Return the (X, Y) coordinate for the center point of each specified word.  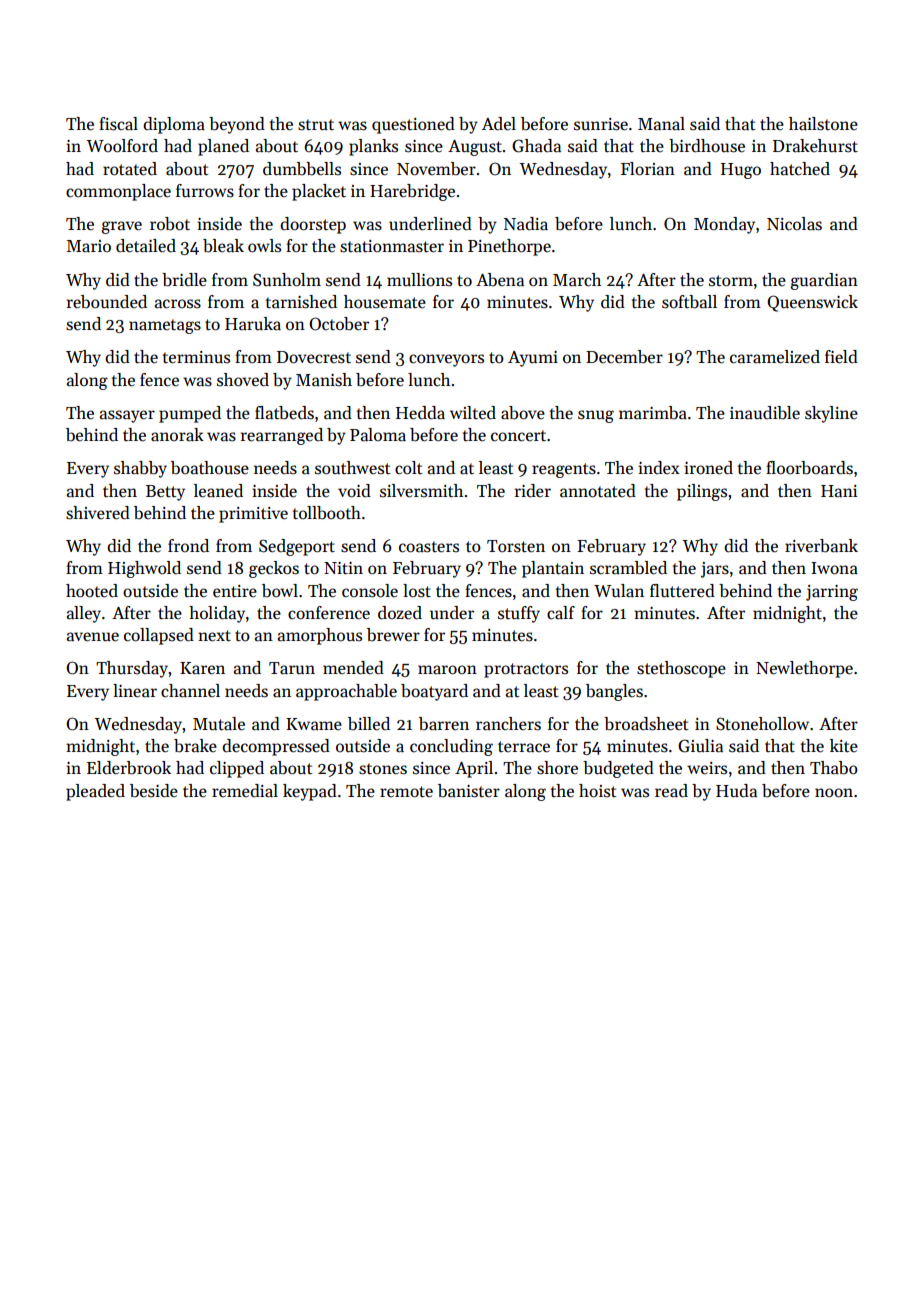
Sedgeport (297, 547)
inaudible (765, 413)
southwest (352, 468)
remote (406, 792)
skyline (831, 414)
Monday (724, 225)
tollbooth (327, 513)
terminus (196, 357)
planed (223, 147)
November (436, 169)
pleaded (95, 792)
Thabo (834, 768)
